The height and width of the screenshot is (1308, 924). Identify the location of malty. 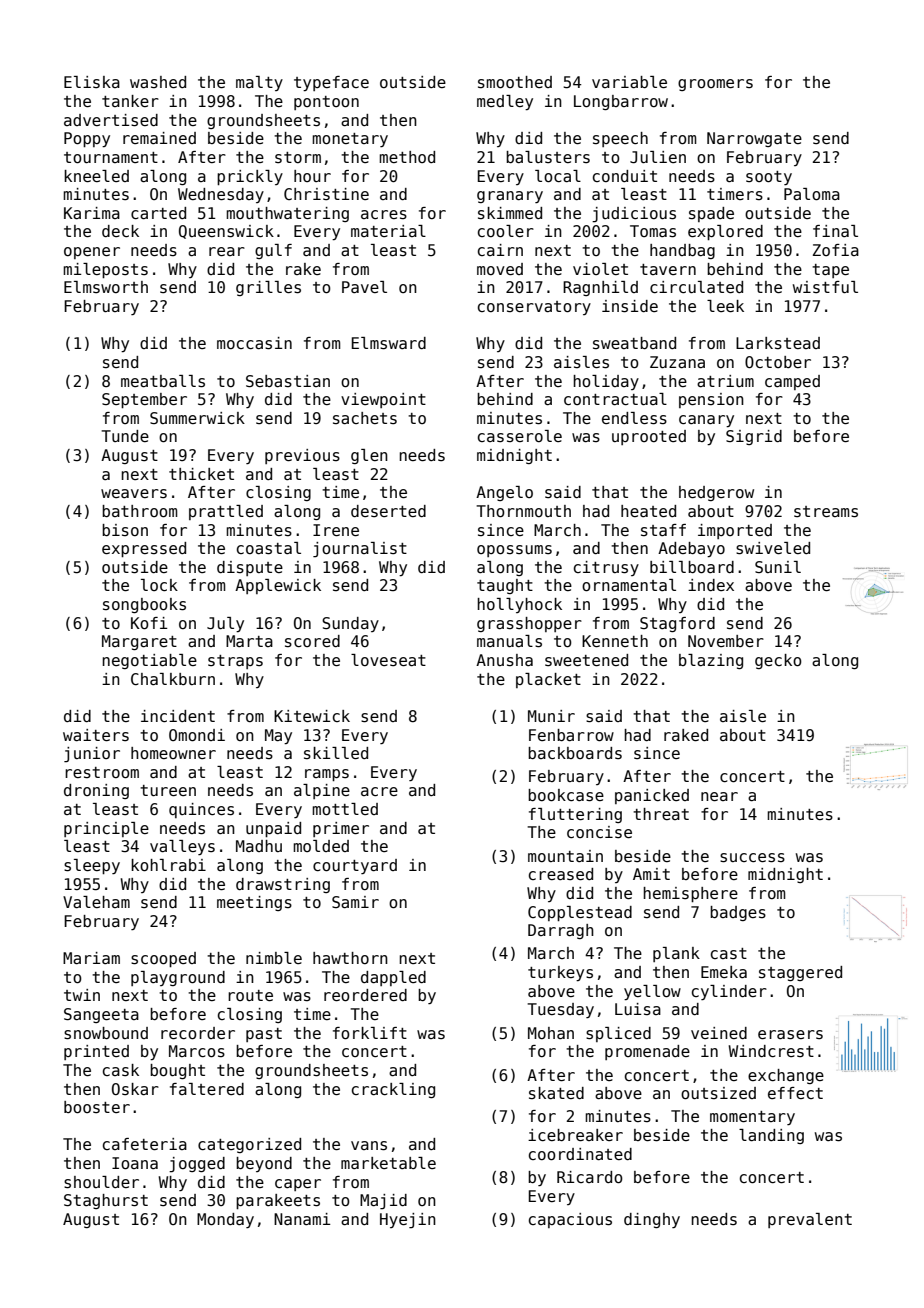
(259, 83).
